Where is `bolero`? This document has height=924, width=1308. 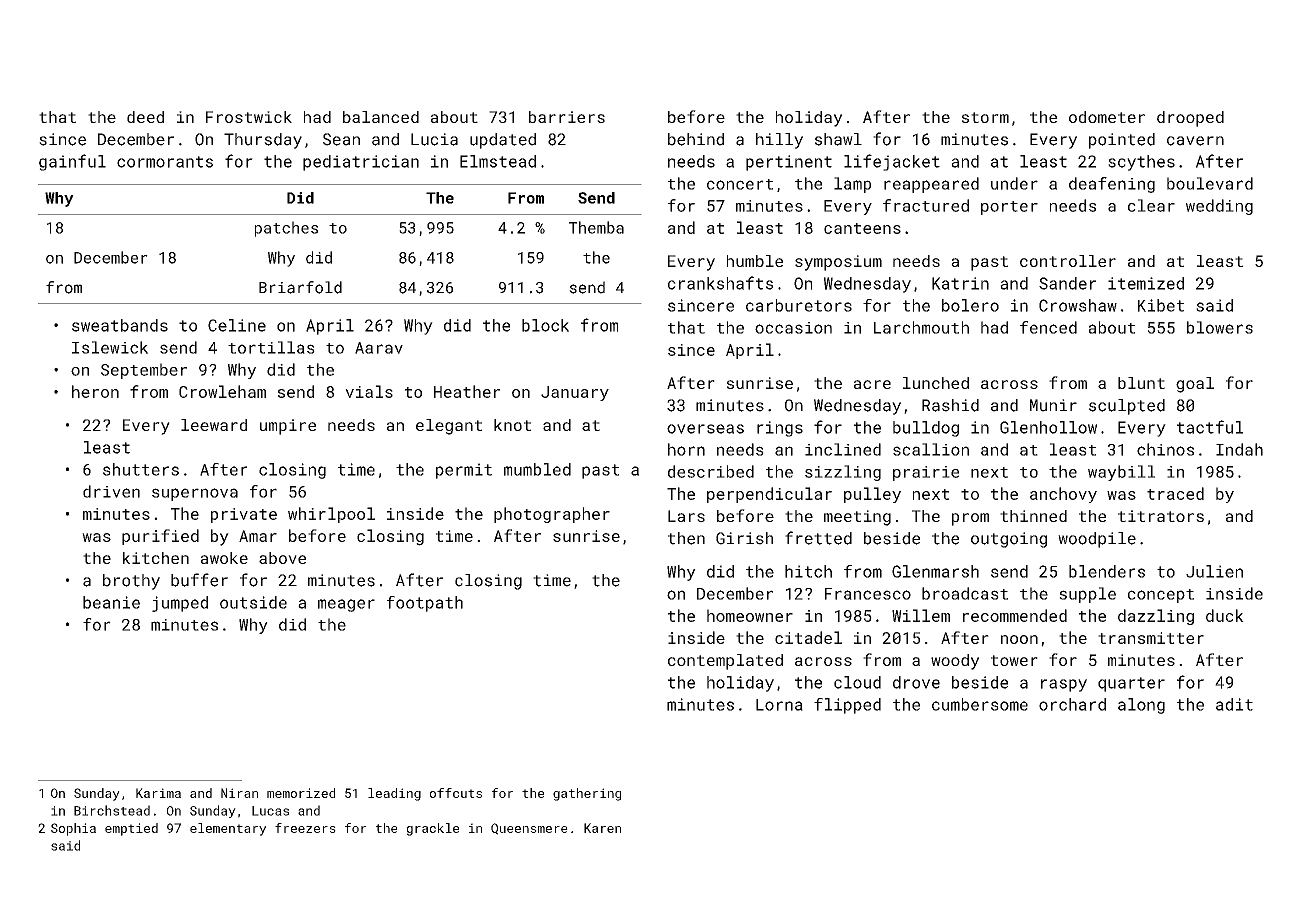
bolero is located at coordinates (970, 305).
